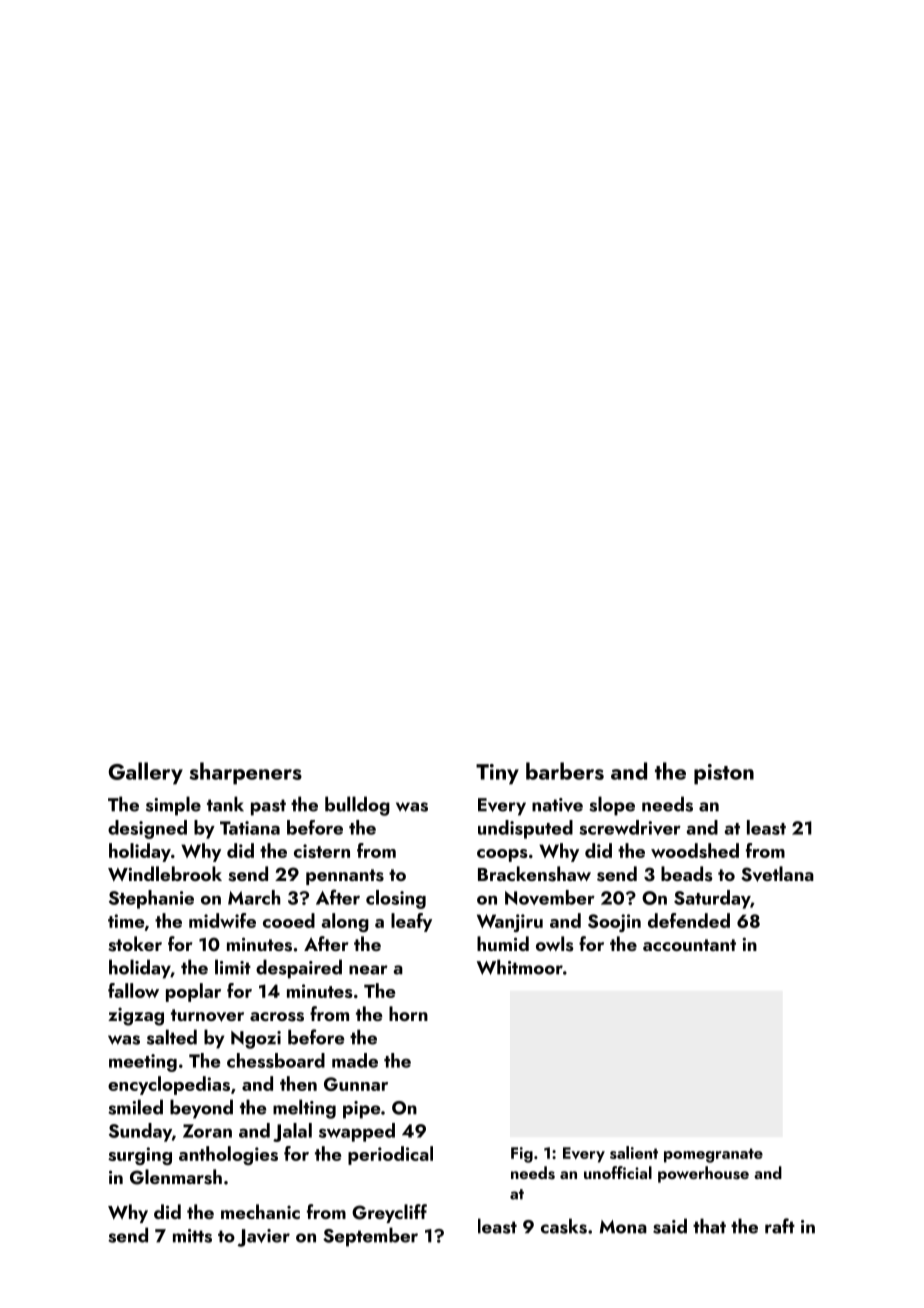 This page has height=1308, width=924. I want to click on Gallery, so click(145, 773).
